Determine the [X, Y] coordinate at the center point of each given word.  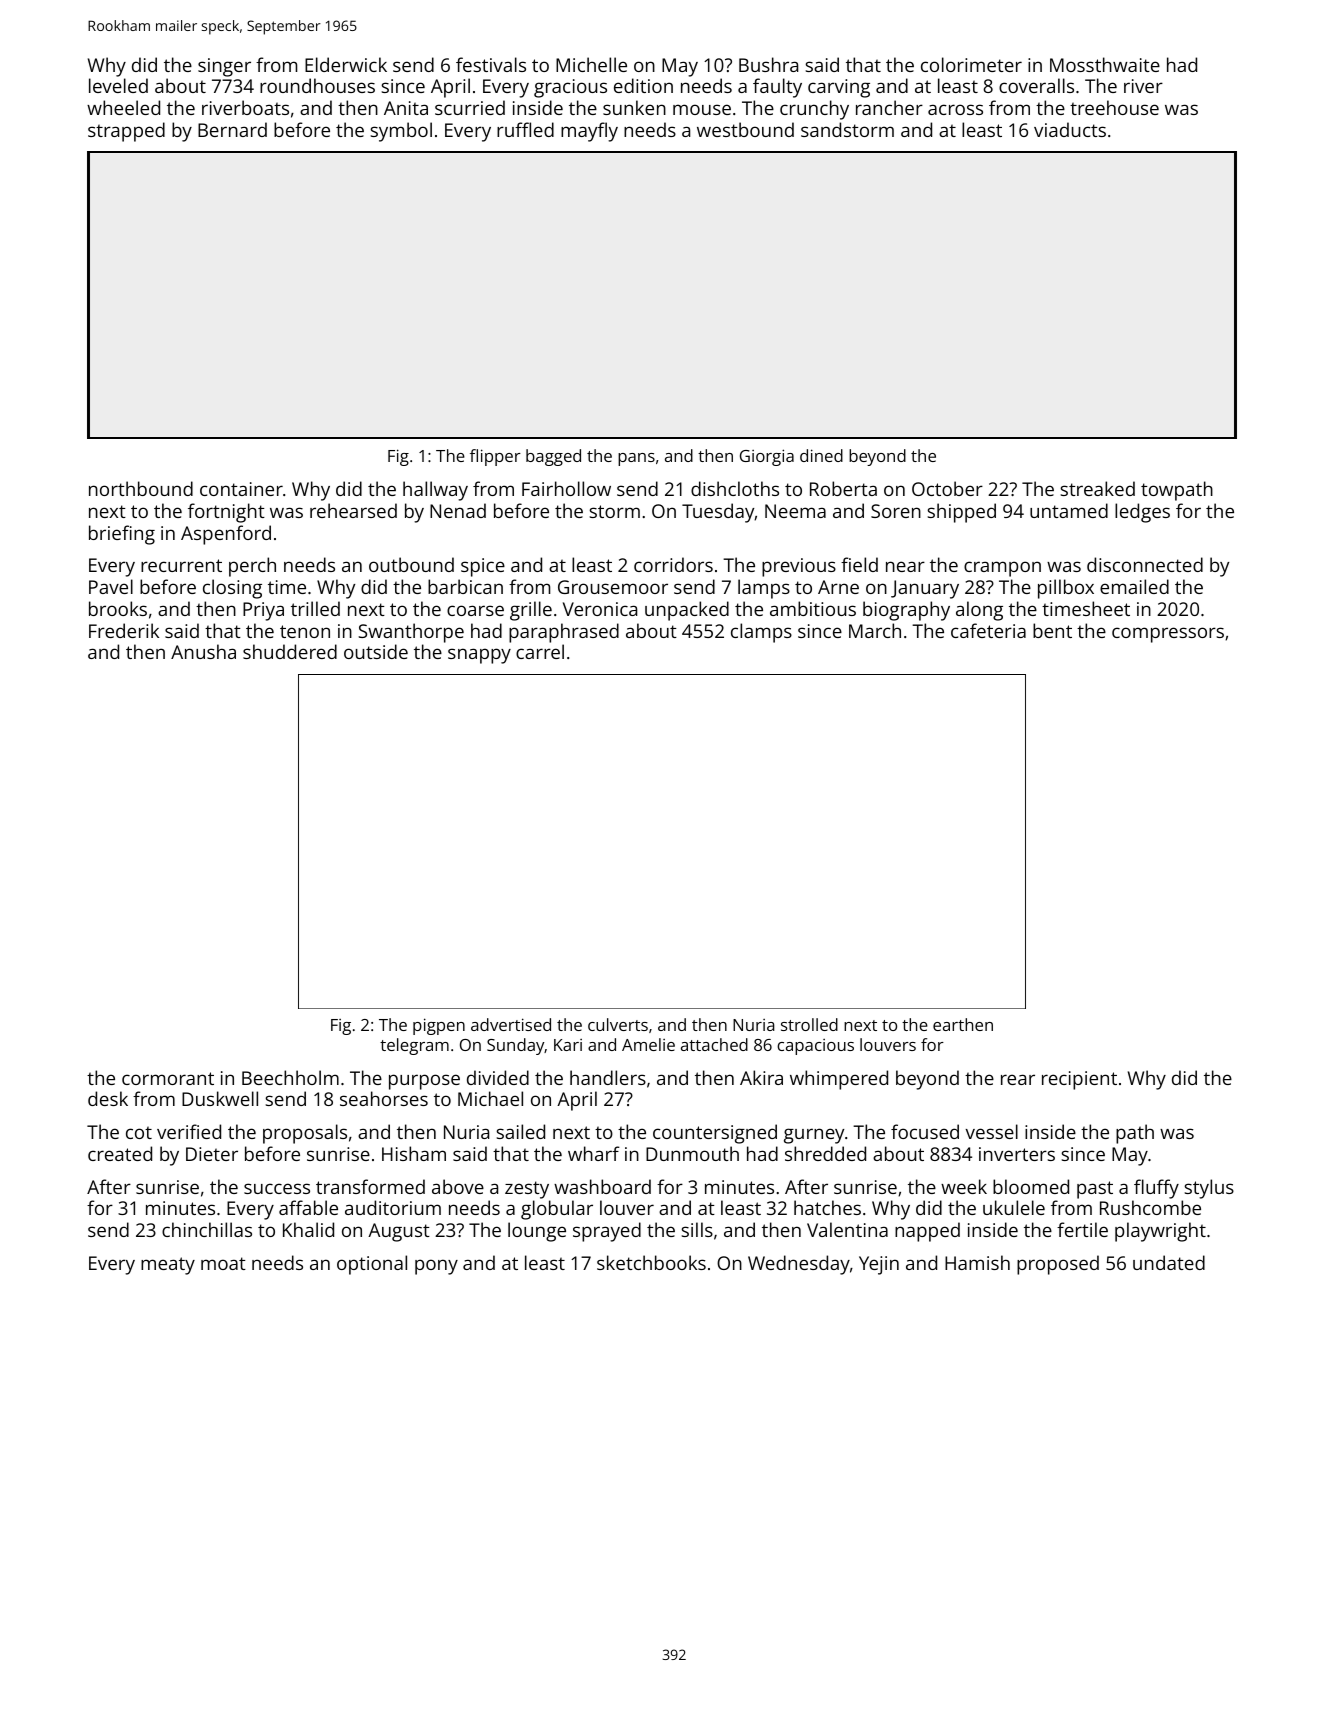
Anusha [203, 651]
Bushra [768, 64]
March [875, 630]
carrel [540, 651]
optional [372, 1265]
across [955, 109]
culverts [618, 1024]
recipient [1079, 1080]
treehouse [1114, 107]
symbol [401, 132]
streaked [1098, 488]
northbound [141, 488]
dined [821, 455]
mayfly [589, 132]
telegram [414, 1046]
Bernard [232, 129]
